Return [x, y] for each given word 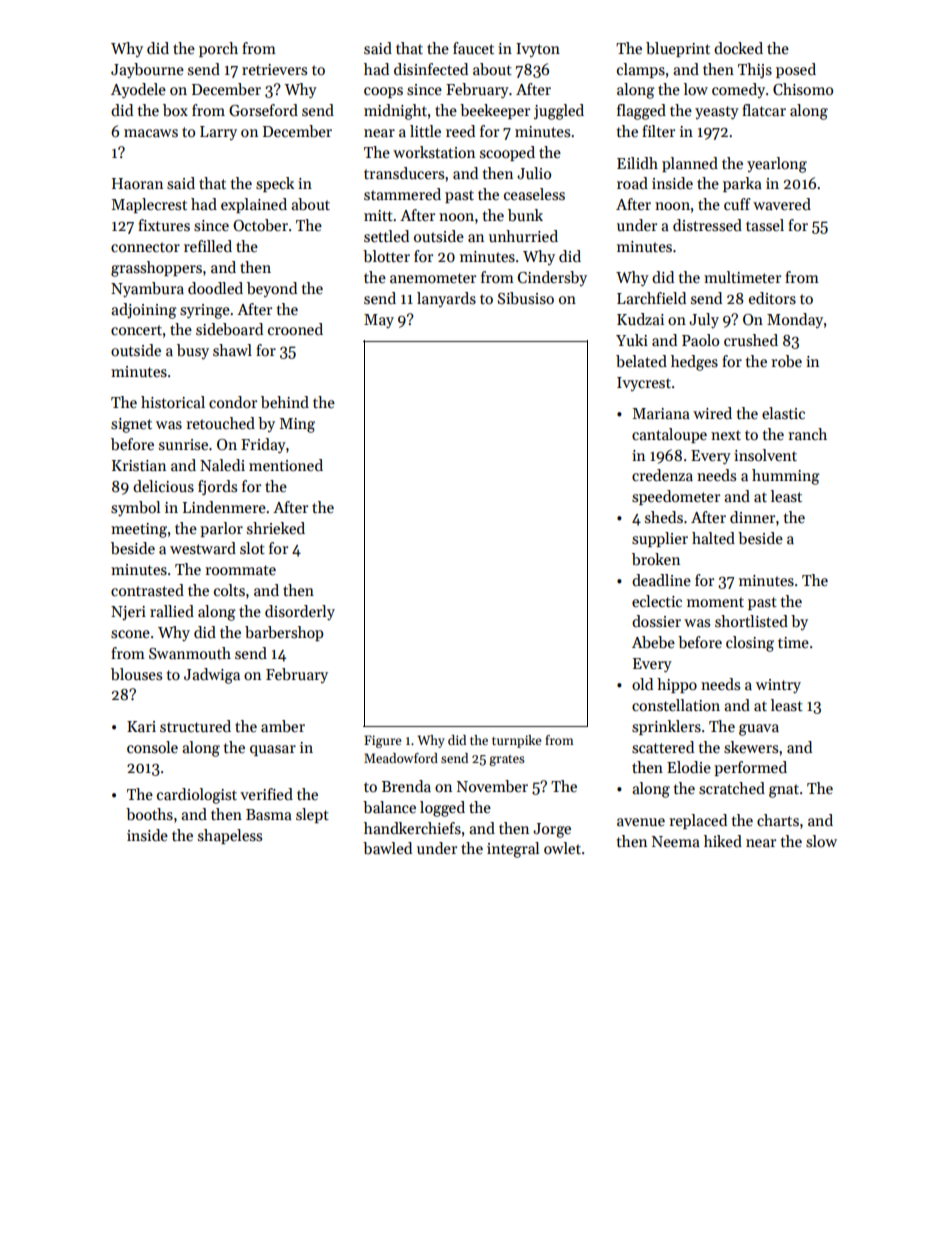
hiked [723, 841]
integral [513, 850]
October [260, 225]
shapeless [230, 836]
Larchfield [651, 298]
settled [386, 236]
